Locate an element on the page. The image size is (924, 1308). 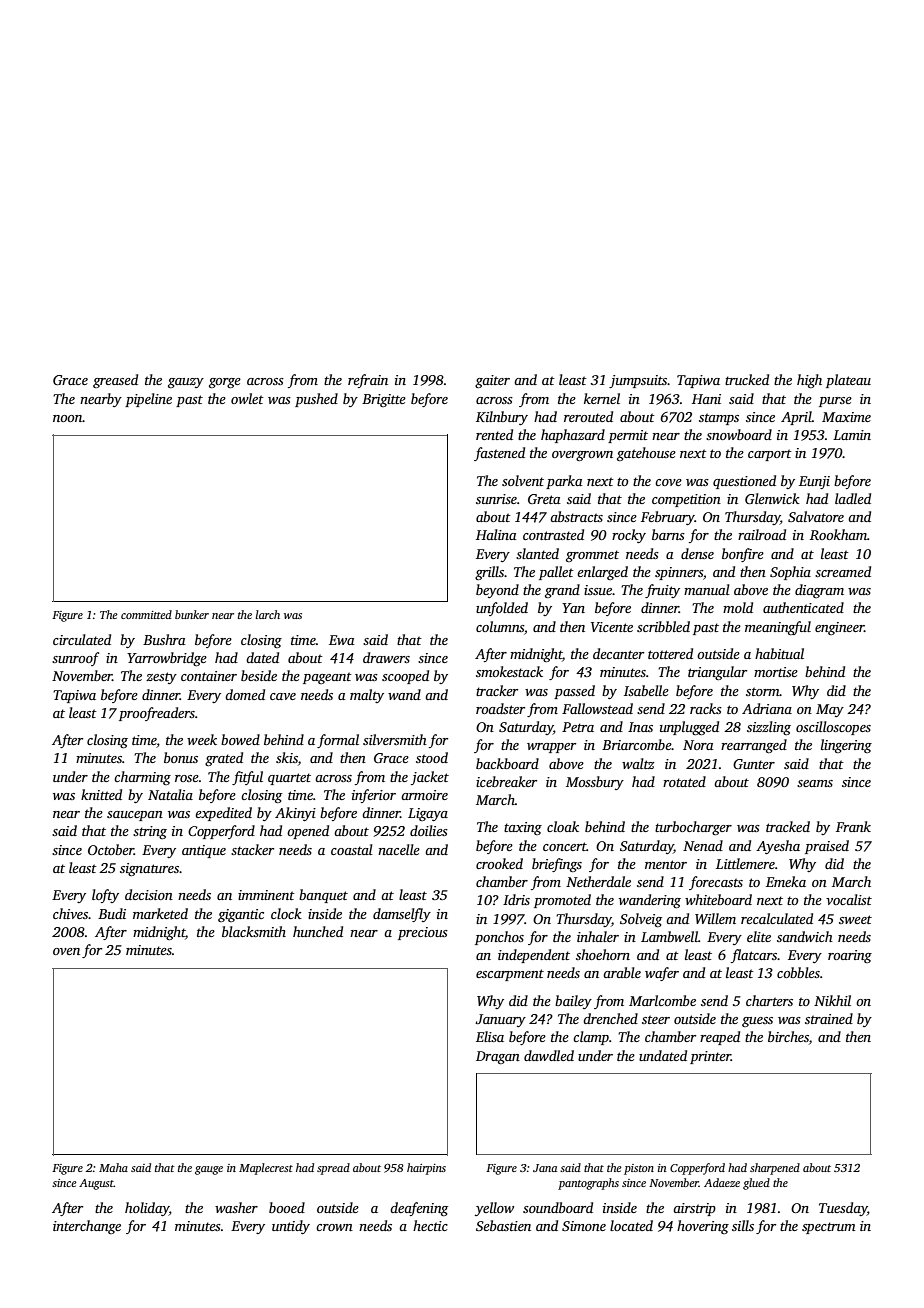
noon is located at coordinates (68, 418).
